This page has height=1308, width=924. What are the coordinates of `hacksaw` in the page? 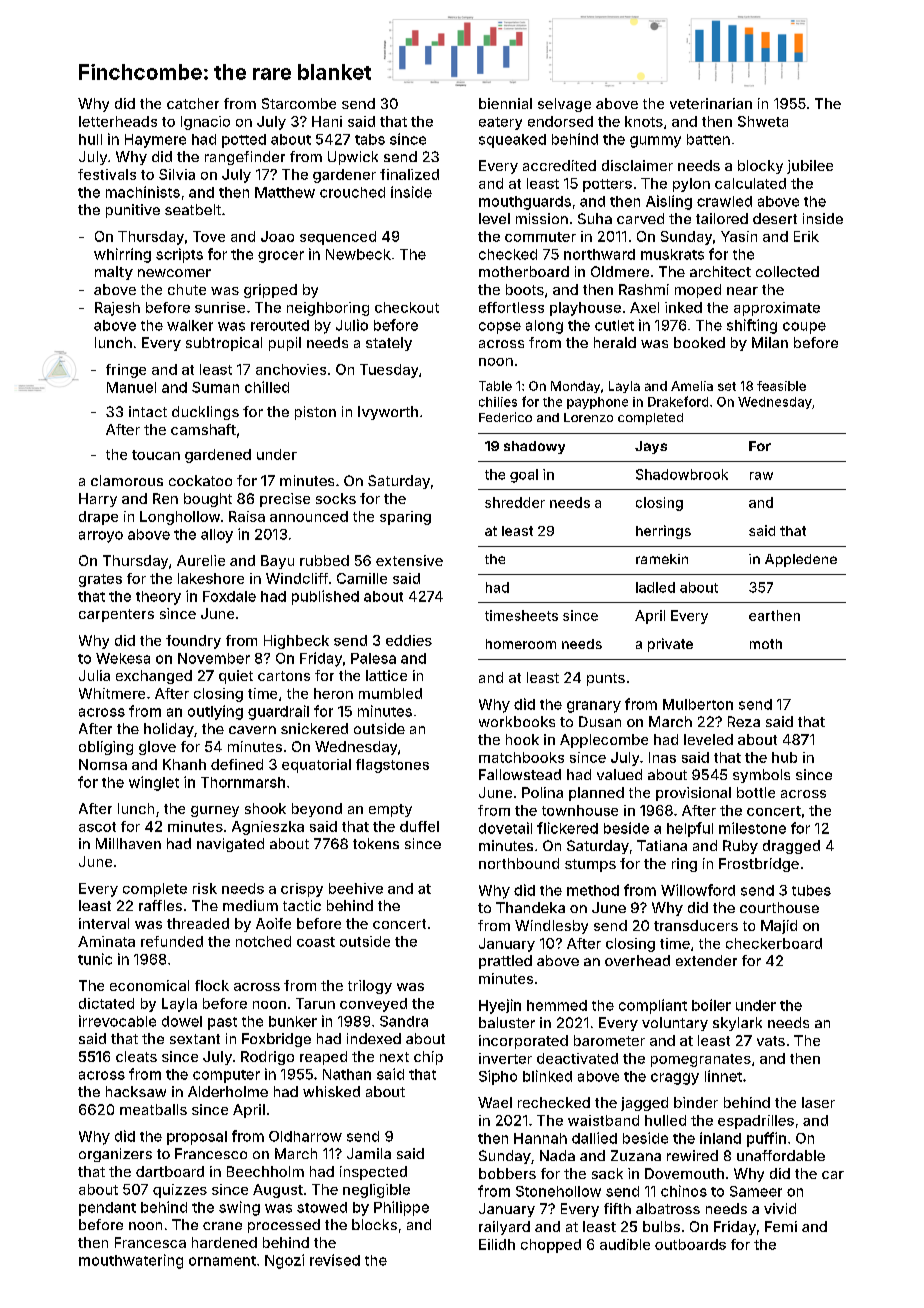 It's located at (136, 1091).
